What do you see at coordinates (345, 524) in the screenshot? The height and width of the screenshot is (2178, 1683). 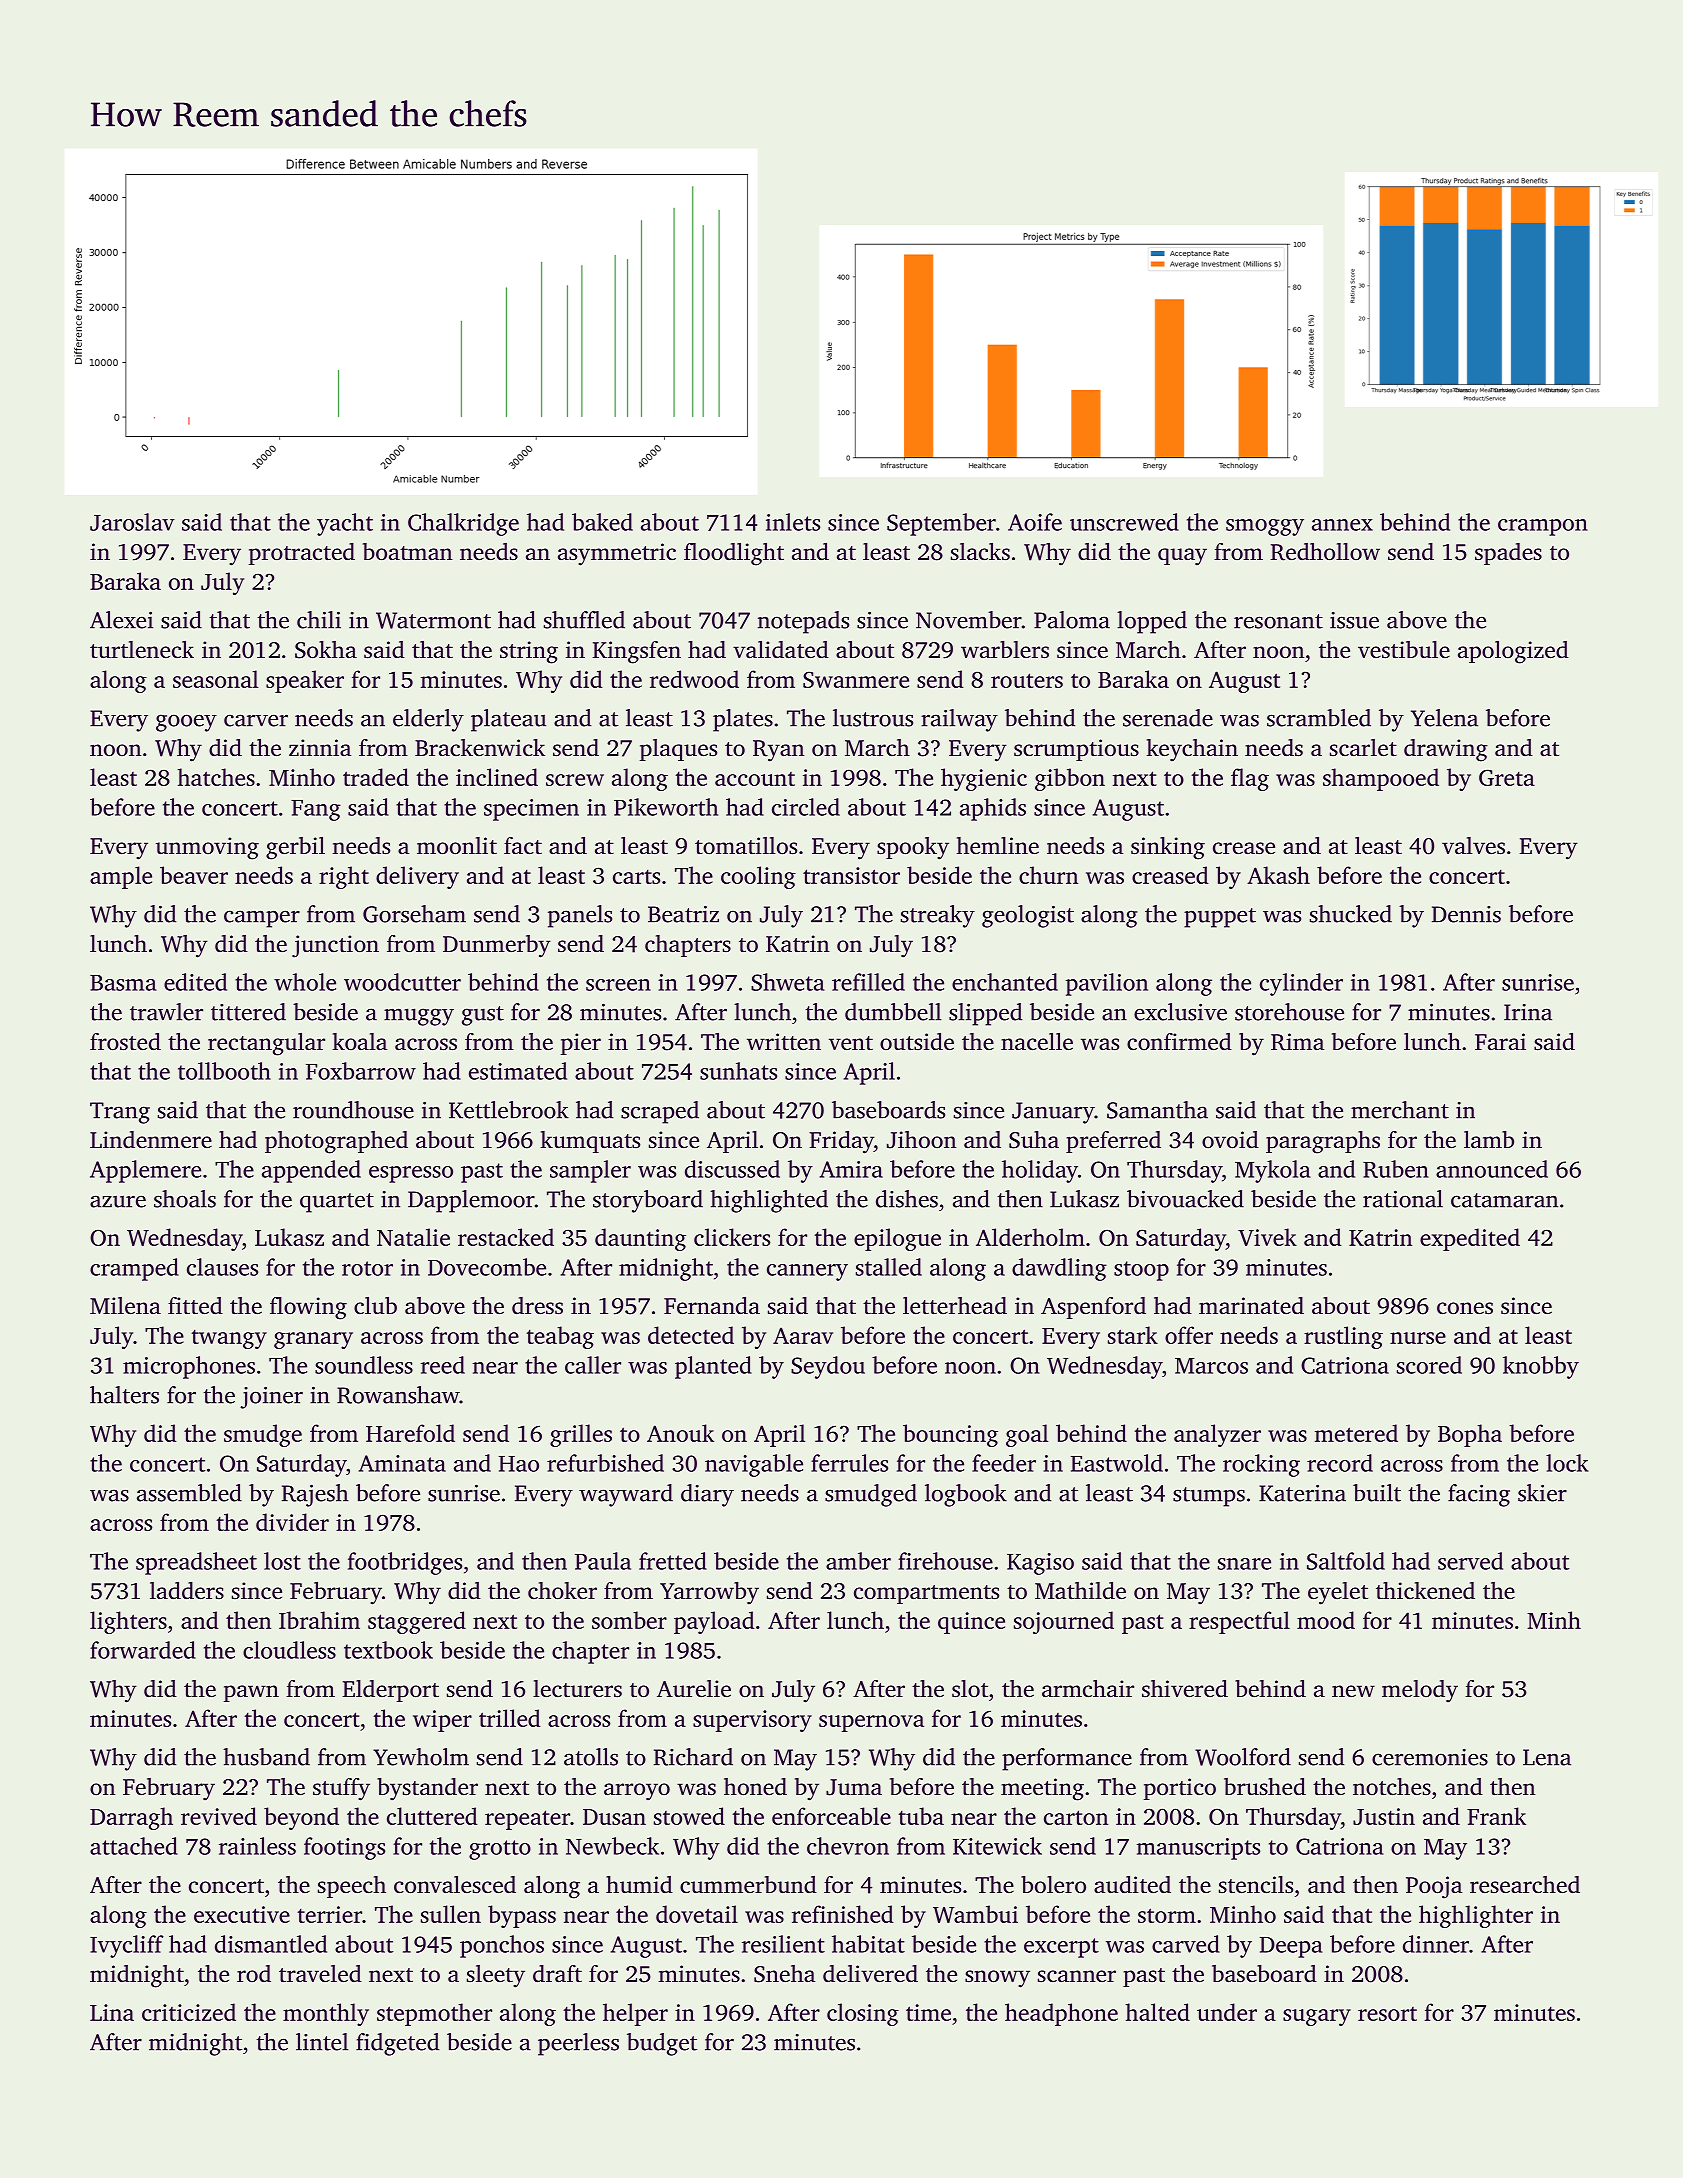 I see `yacht` at bounding box center [345, 524].
